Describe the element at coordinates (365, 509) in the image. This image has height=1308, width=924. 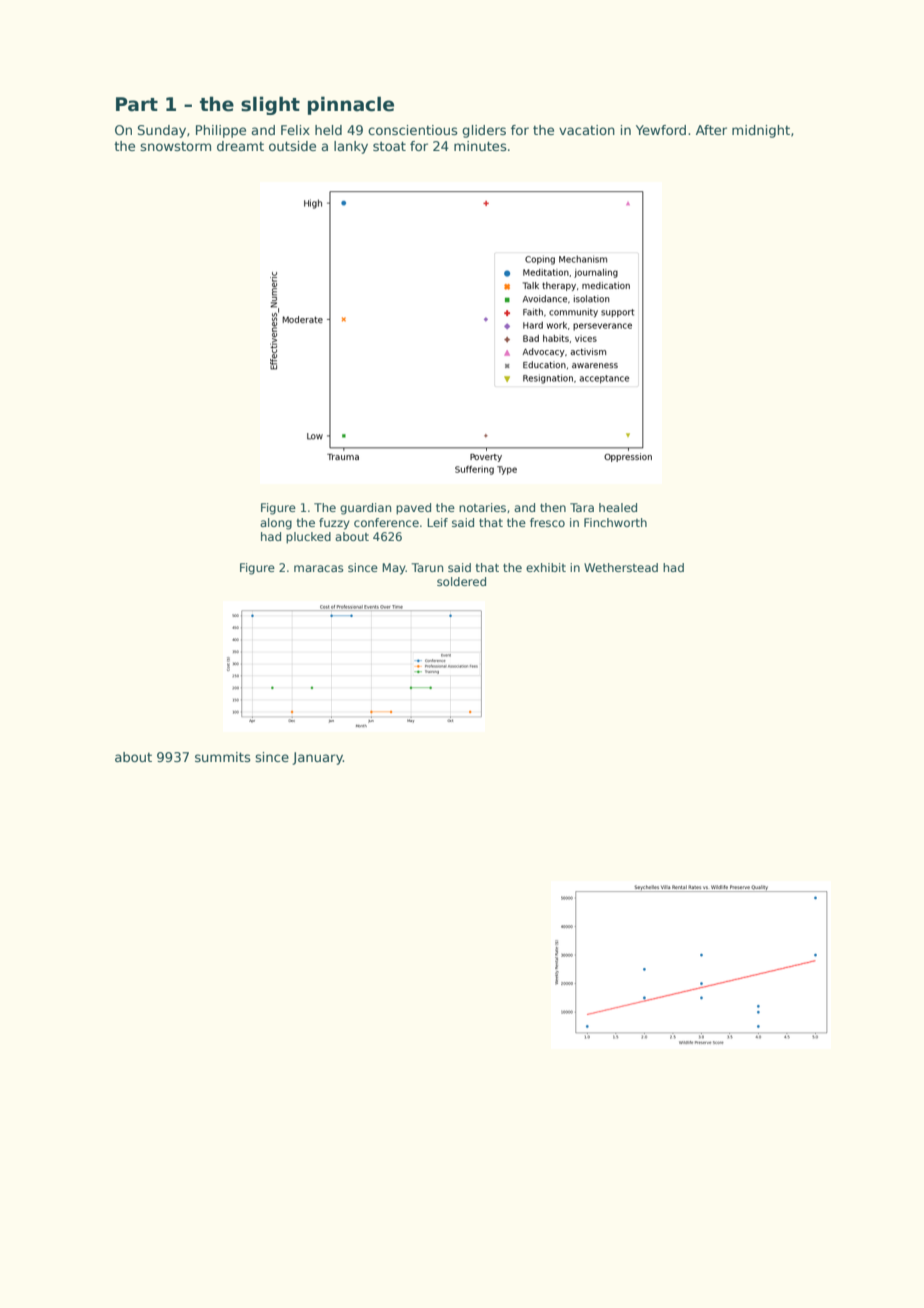
I see `guardian` at that location.
